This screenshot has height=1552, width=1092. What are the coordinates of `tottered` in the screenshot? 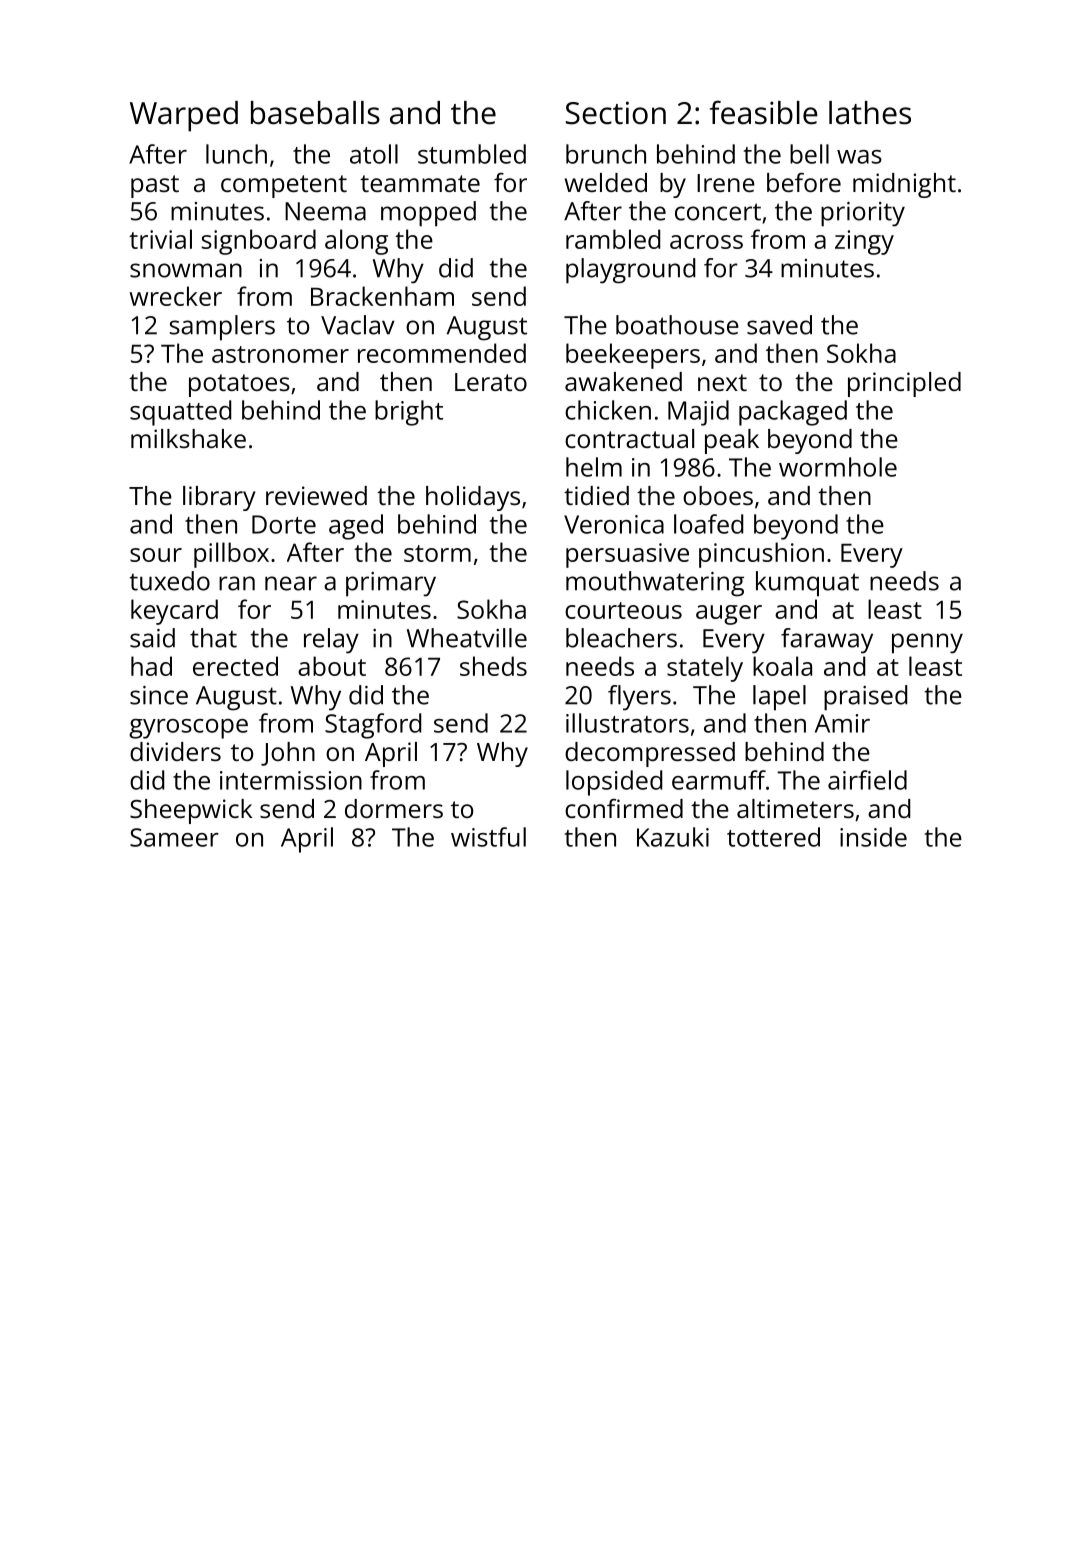 It's located at (773, 837).
